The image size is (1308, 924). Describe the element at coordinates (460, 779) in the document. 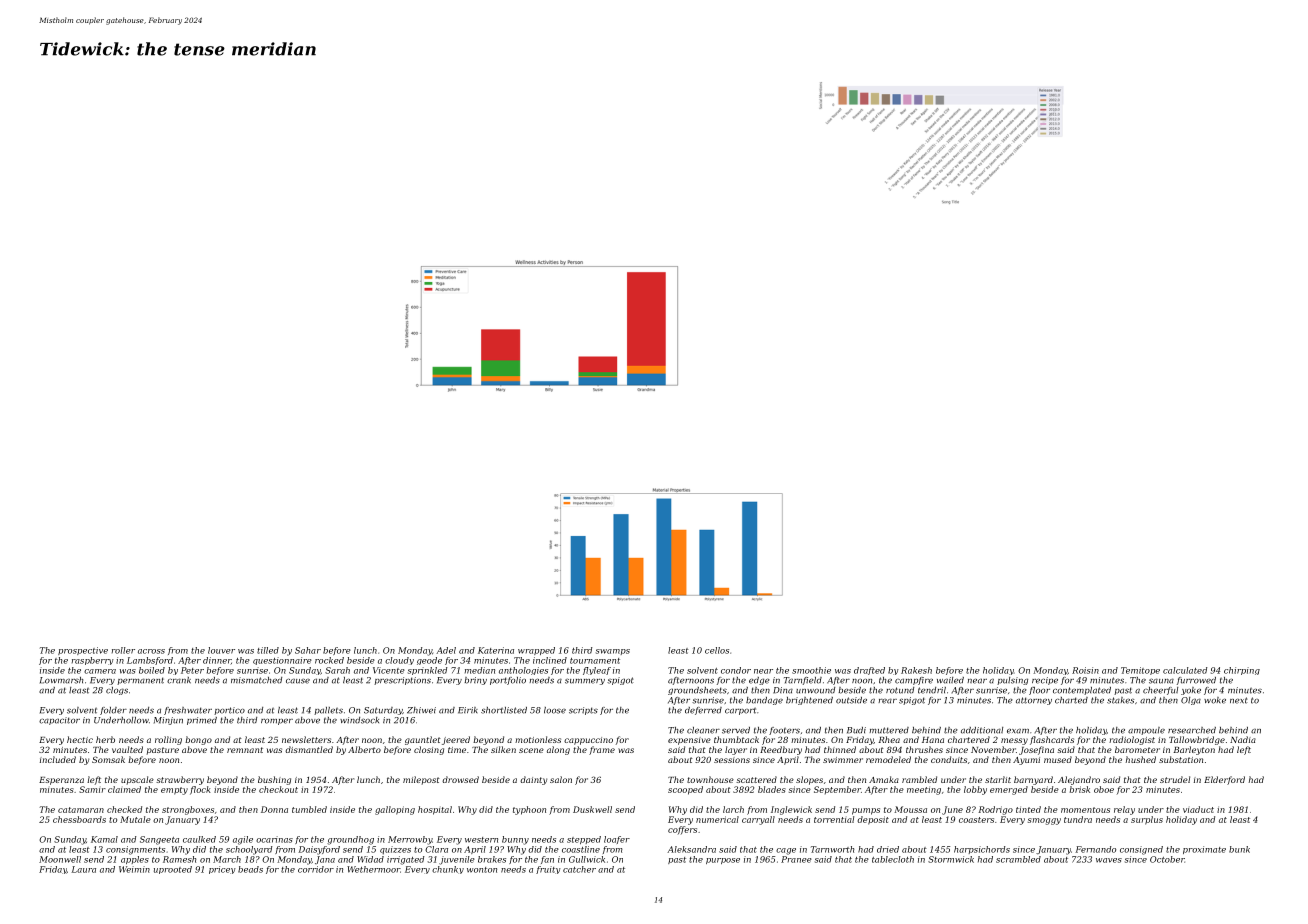

I see `drowsed` at that location.
